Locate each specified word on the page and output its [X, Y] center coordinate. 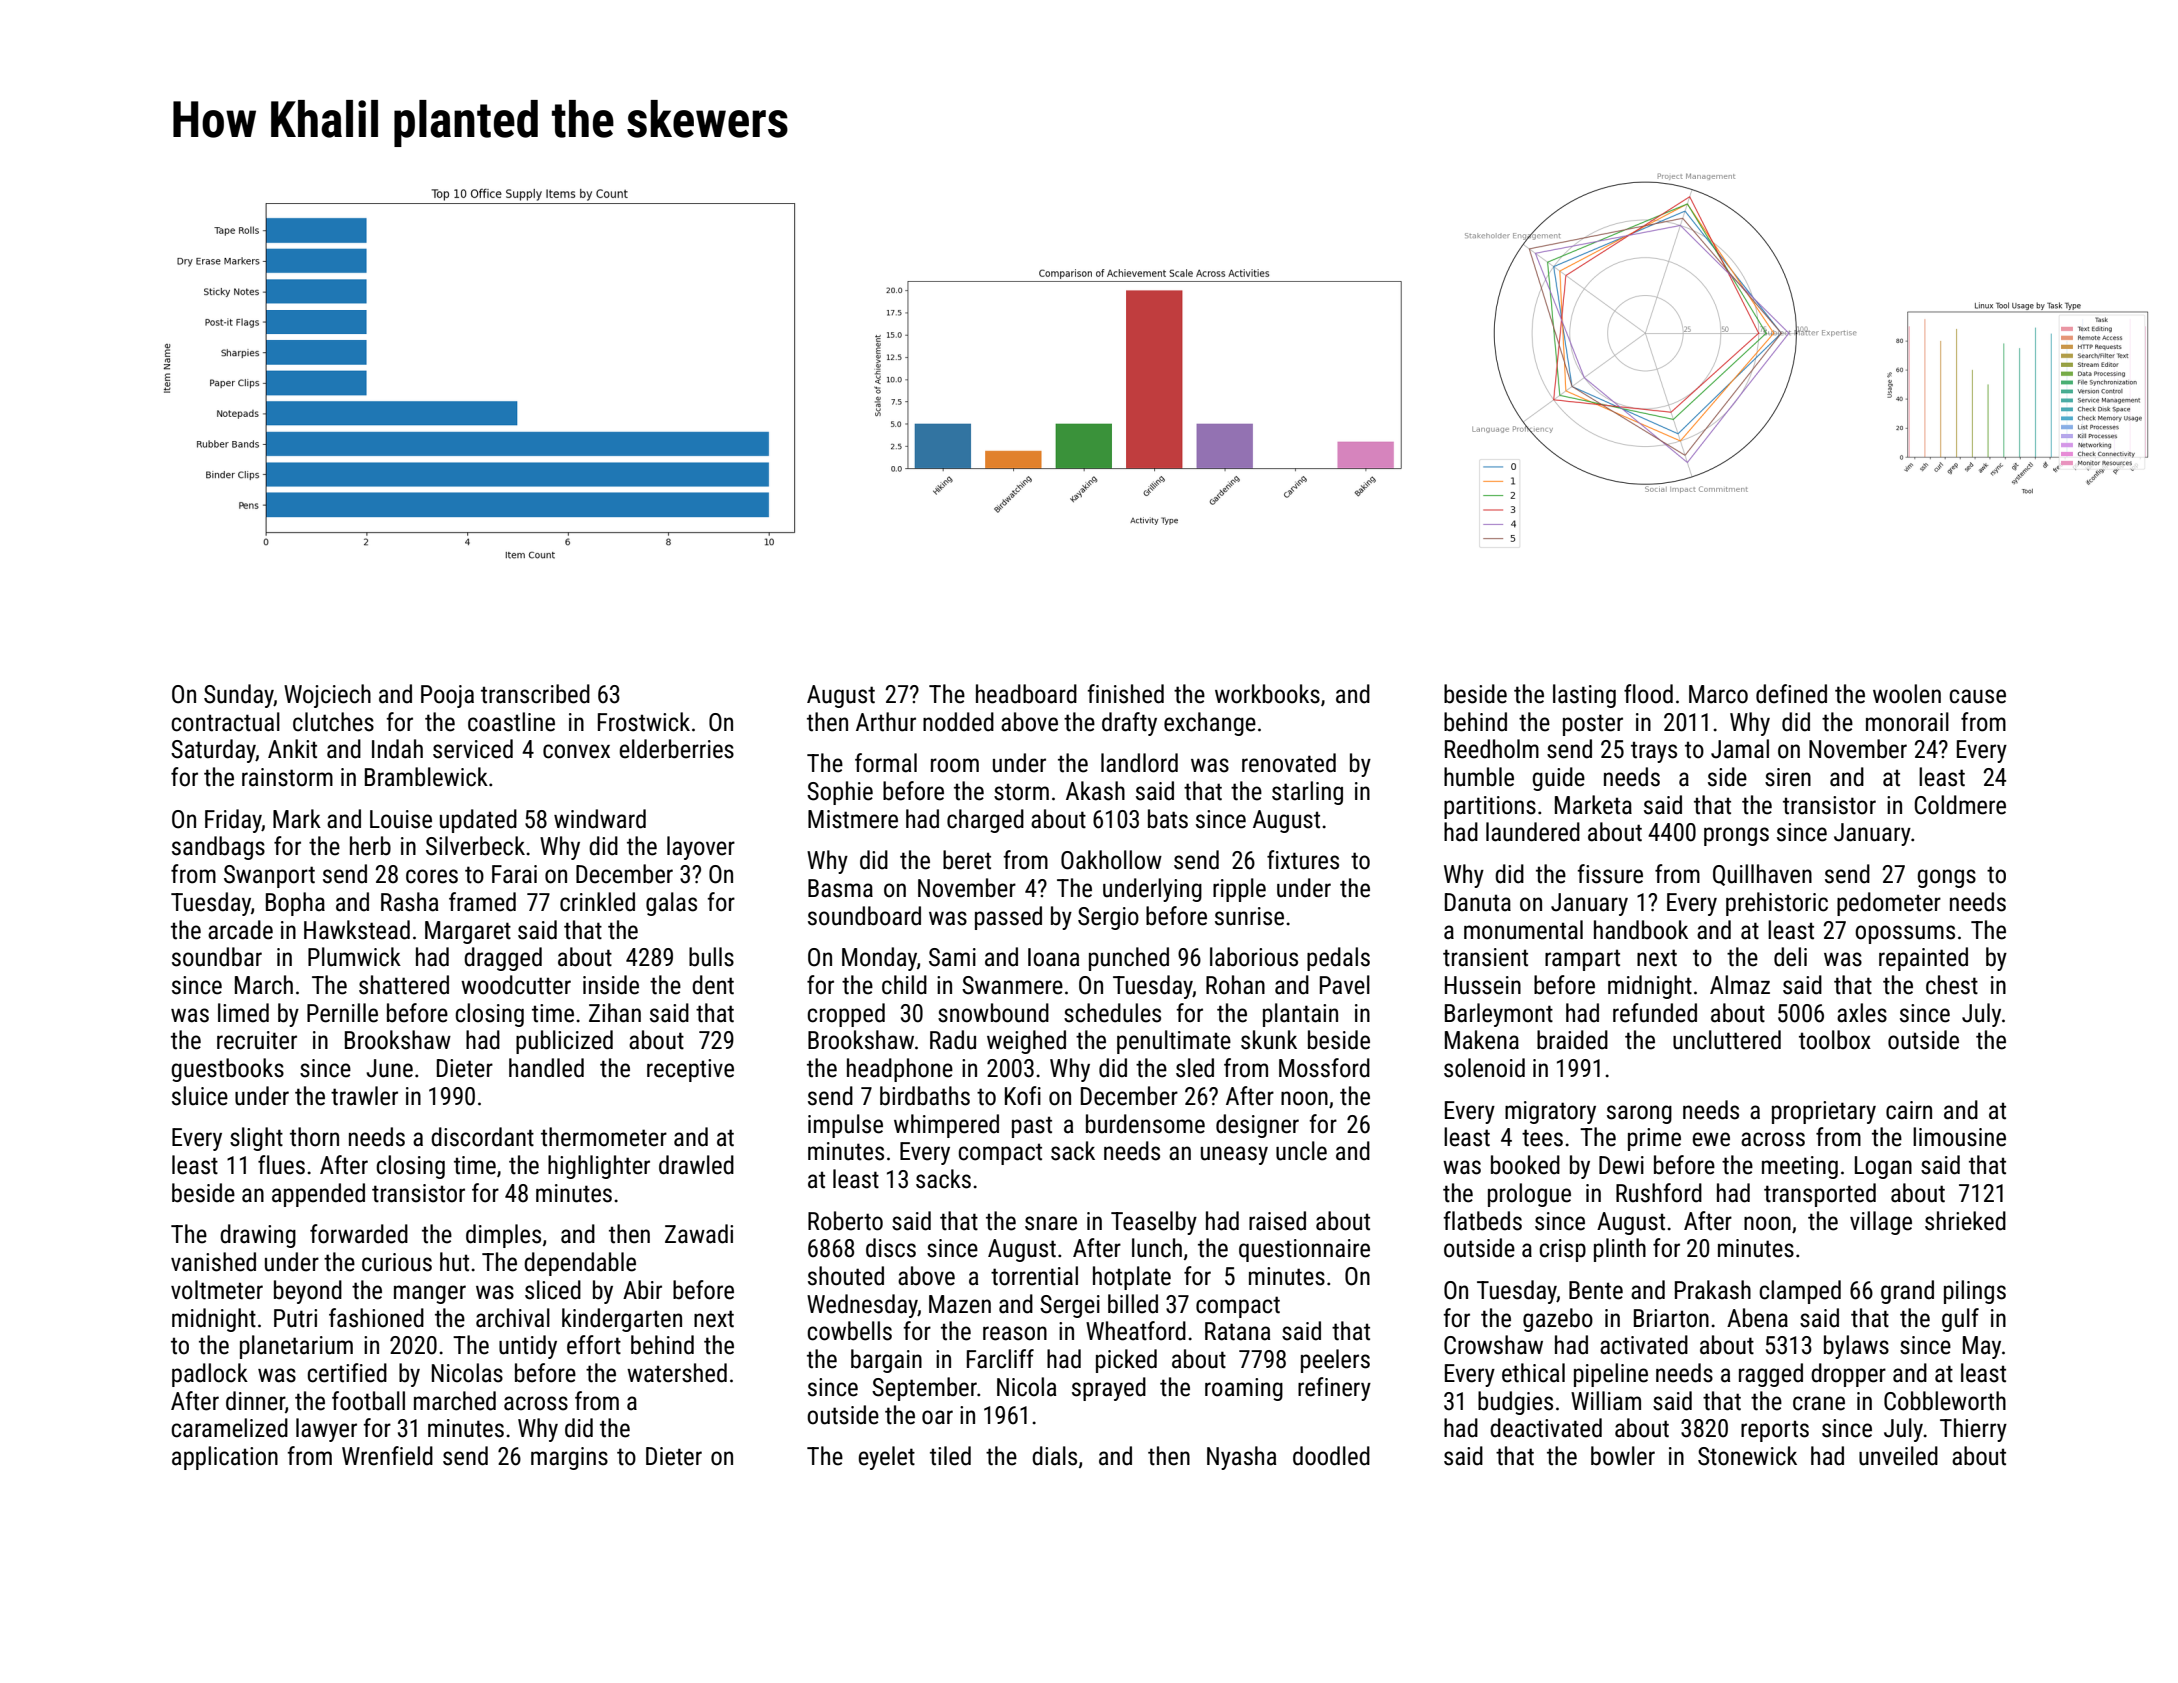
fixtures [1303, 860]
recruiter [257, 1040]
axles [1862, 1013]
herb [370, 846]
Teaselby [1154, 1223]
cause [1977, 696]
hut [454, 1262]
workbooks [1267, 694]
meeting [1800, 1167]
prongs [1736, 836]
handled [546, 1068]
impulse [845, 1126]
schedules [1112, 1013]
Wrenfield [387, 1456]
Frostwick [644, 722]
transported [1820, 1195]
